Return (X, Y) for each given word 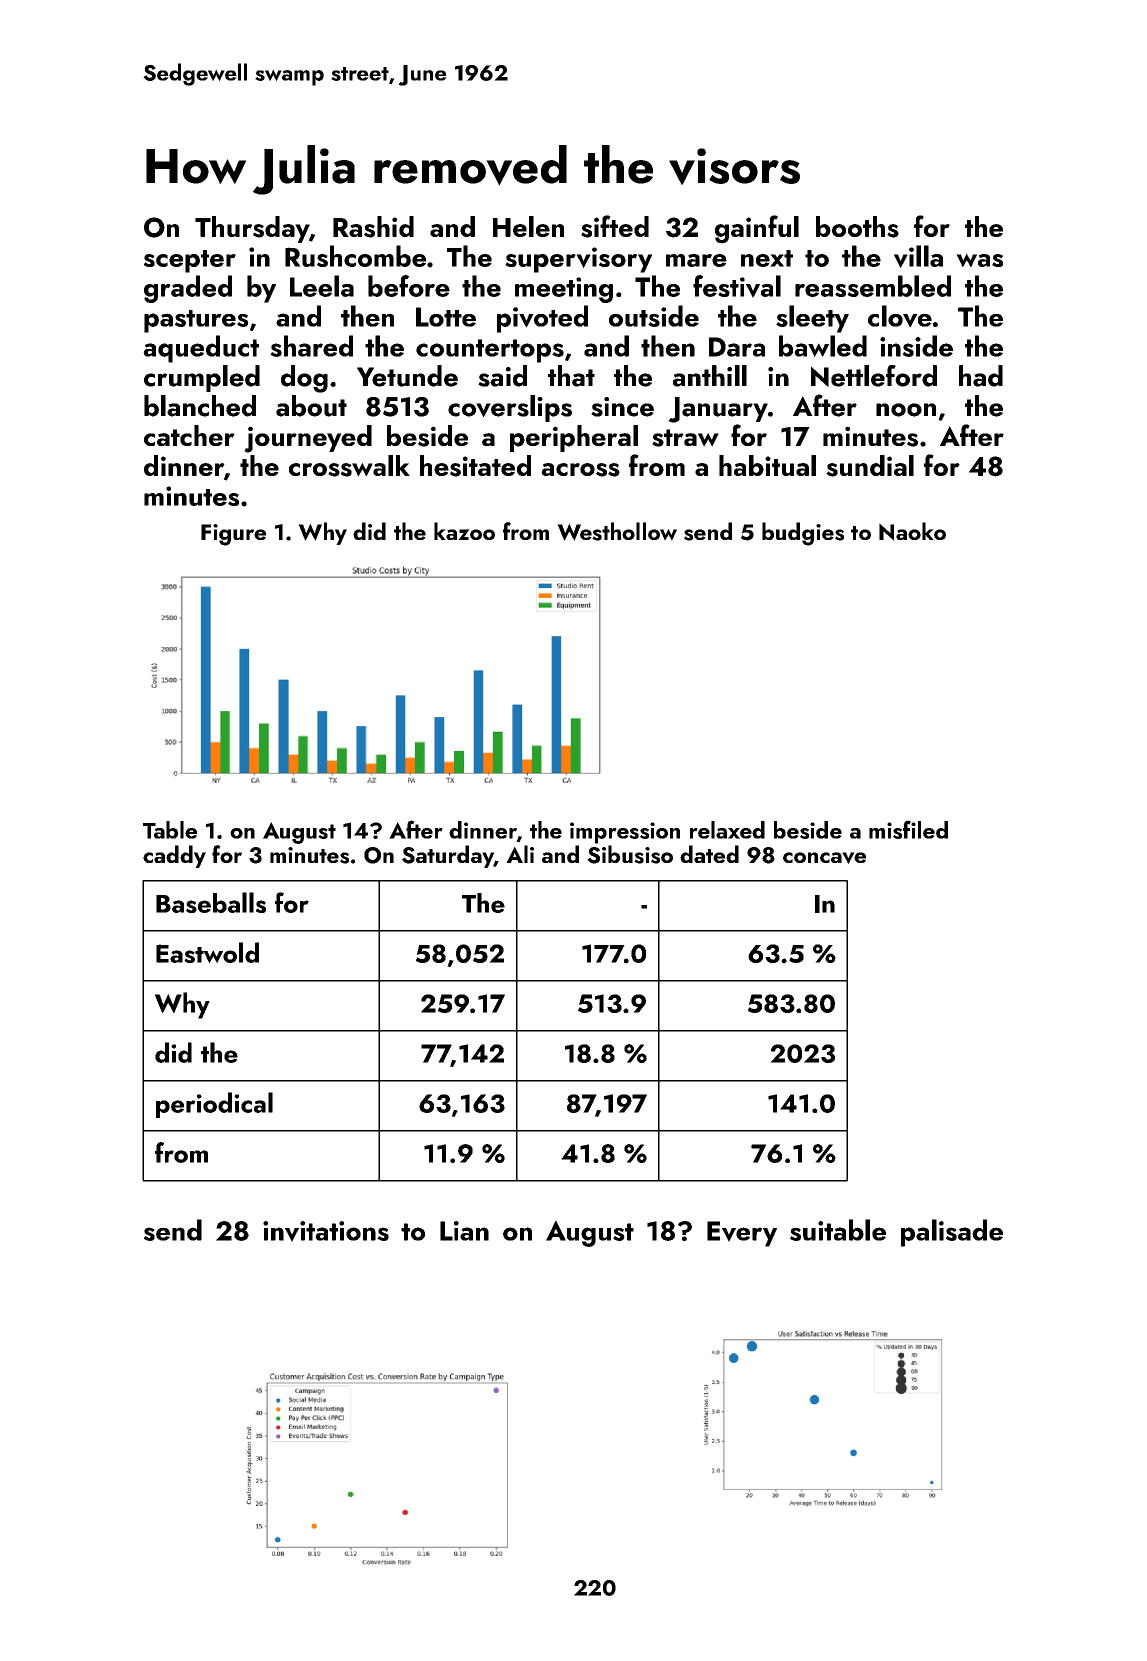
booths (857, 227)
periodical (214, 1105)
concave (824, 858)
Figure (233, 535)
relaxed (727, 830)
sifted (615, 226)
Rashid (373, 227)
